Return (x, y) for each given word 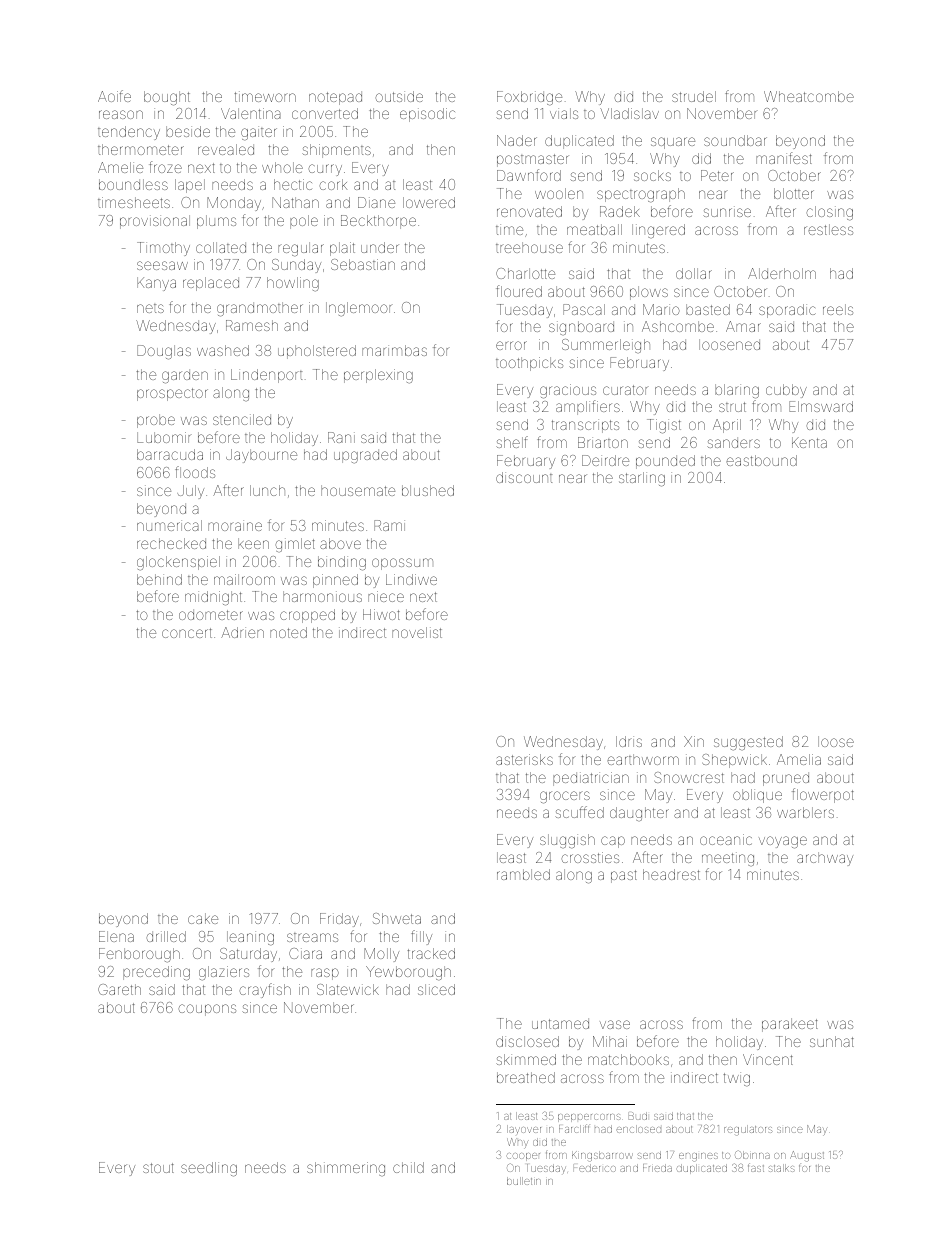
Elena (116, 936)
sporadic (787, 311)
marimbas (394, 350)
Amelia (799, 759)
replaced (211, 284)
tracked (431, 953)
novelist (417, 632)
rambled (523, 874)
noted (288, 632)
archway (825, 859)
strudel (694, 96)
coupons (207, 1010)
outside (399, 96)
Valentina (251, 113)
